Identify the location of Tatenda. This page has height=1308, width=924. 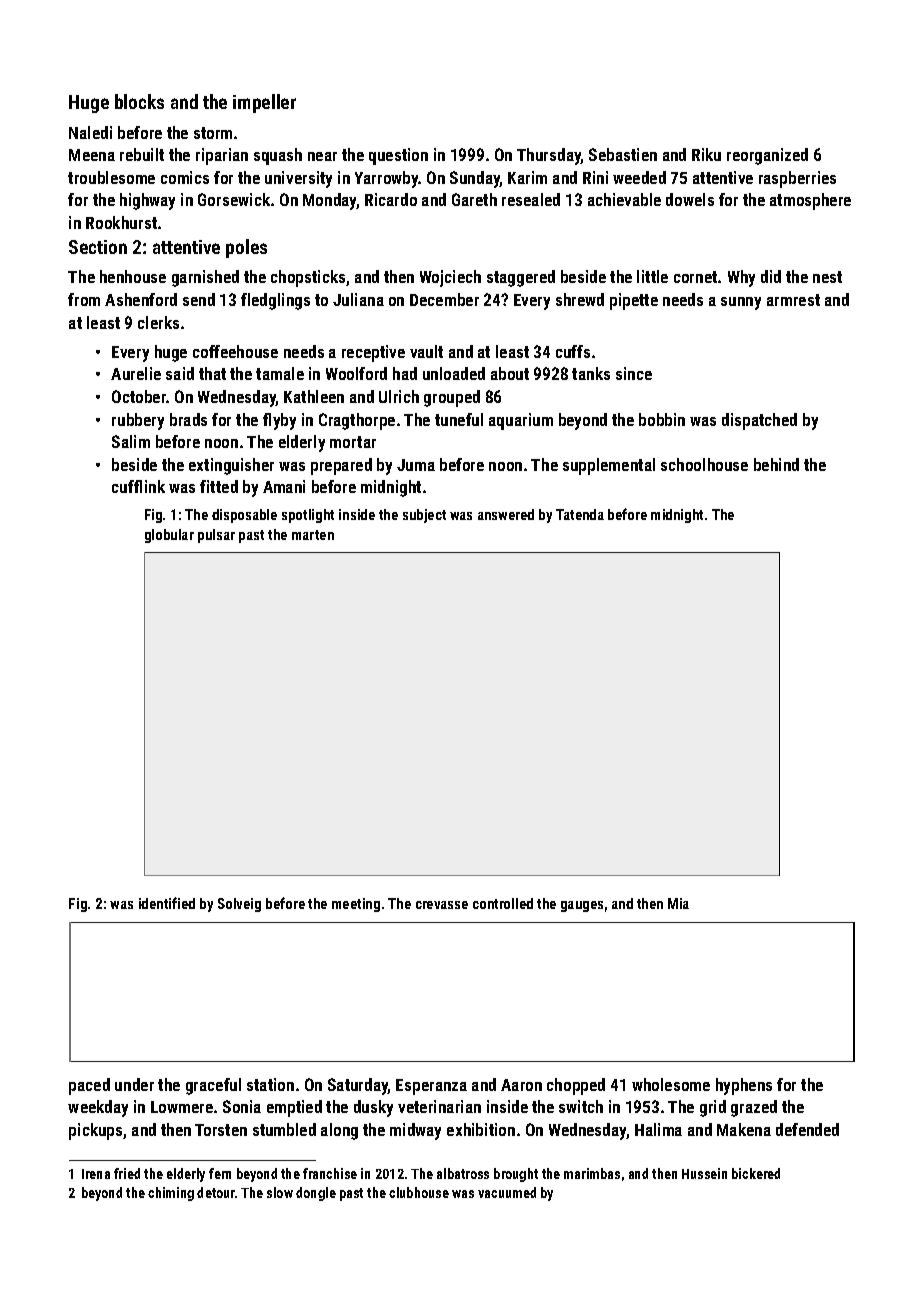
(580, 514).
